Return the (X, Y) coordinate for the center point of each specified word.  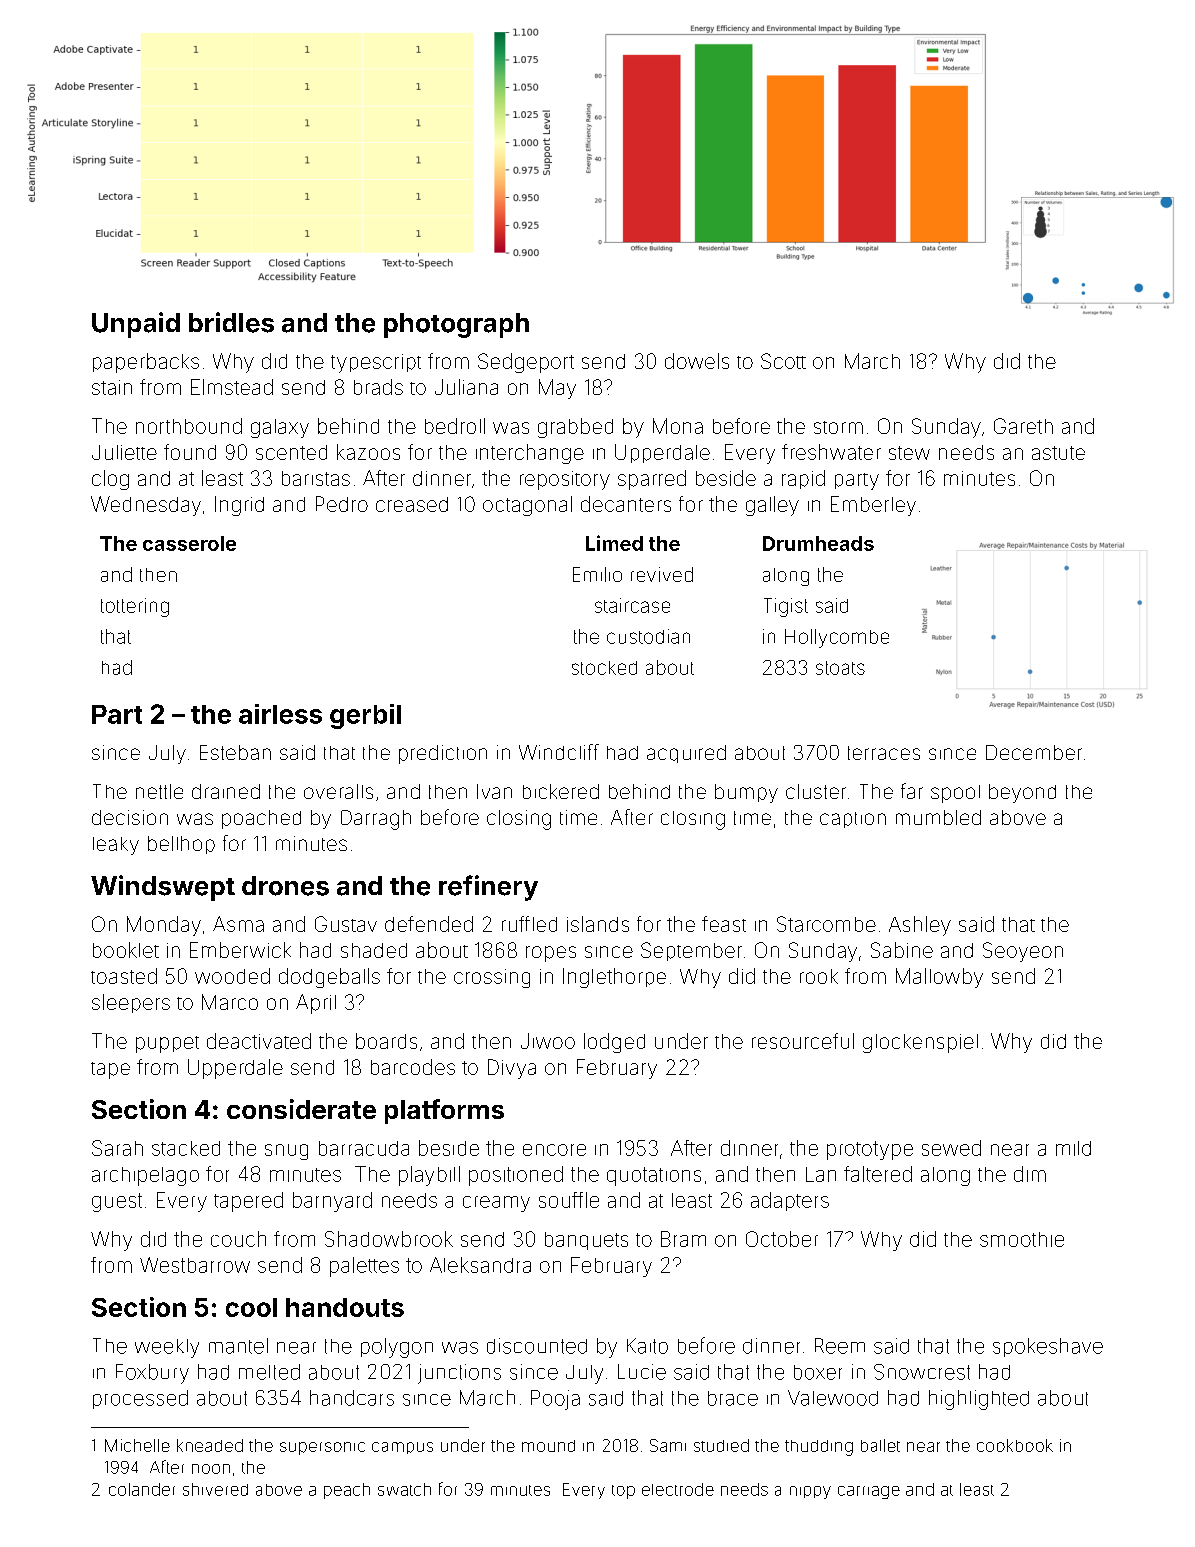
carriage (869, 1492)
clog (110, 480)
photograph (456, 325)
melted (269, 1372)
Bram (683, 1239)
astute (1058, 453)
